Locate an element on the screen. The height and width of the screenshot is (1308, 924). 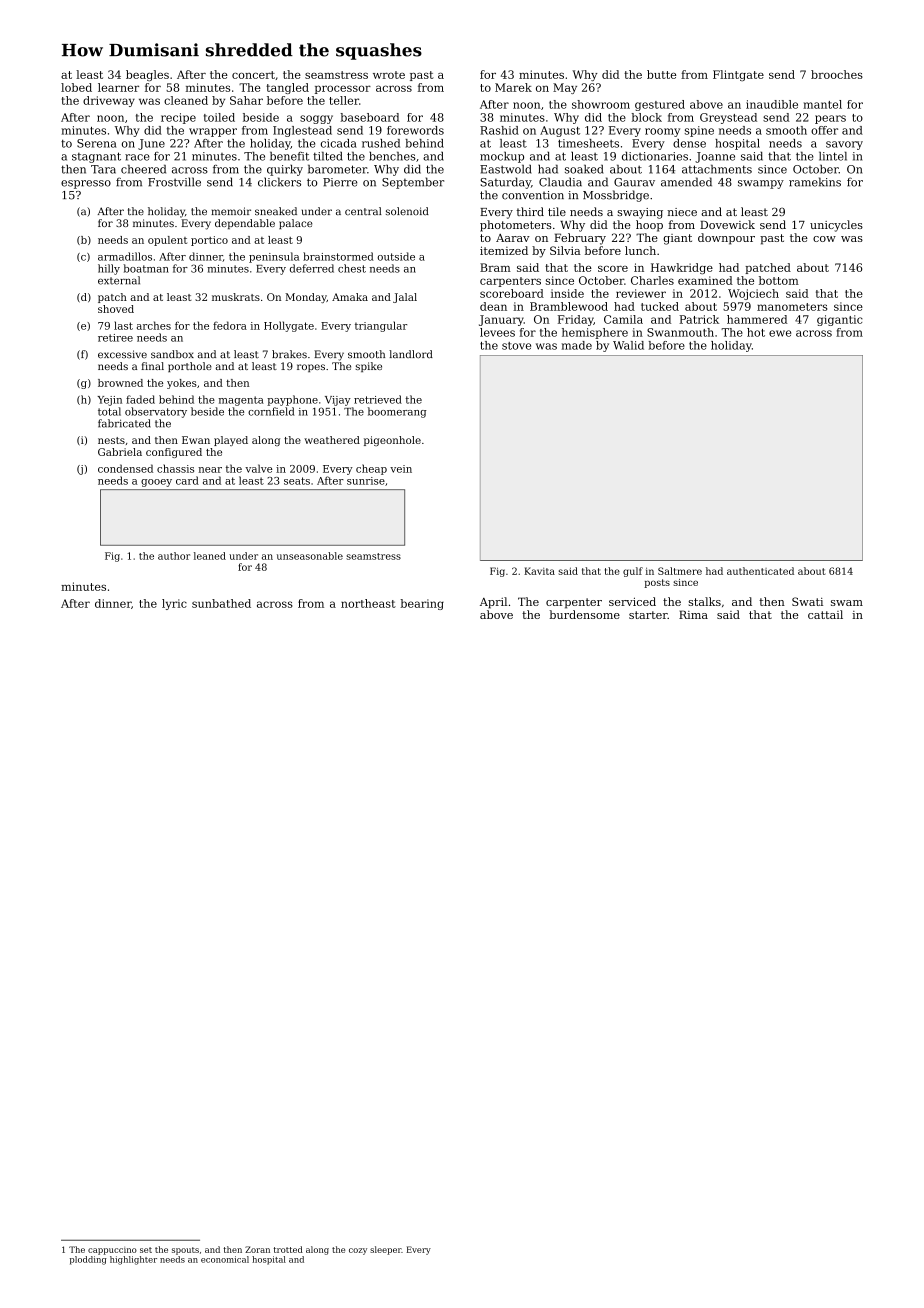
sleeper is located at coordinates (385, 1250).
